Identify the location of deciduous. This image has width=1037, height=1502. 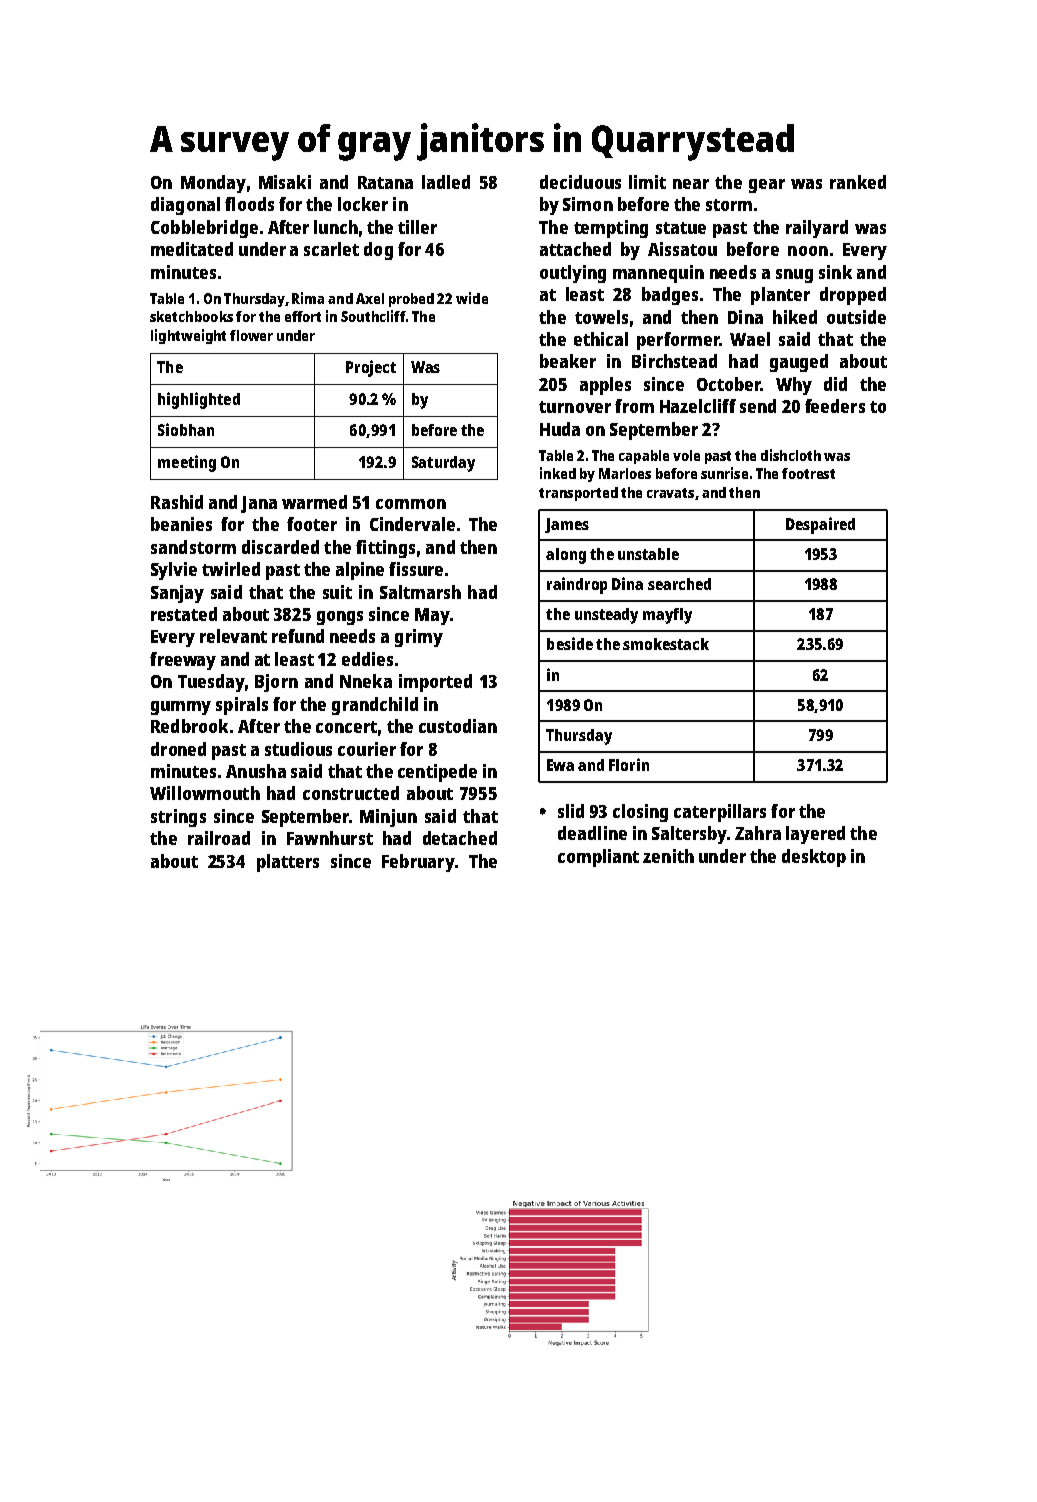
(580, 182).
